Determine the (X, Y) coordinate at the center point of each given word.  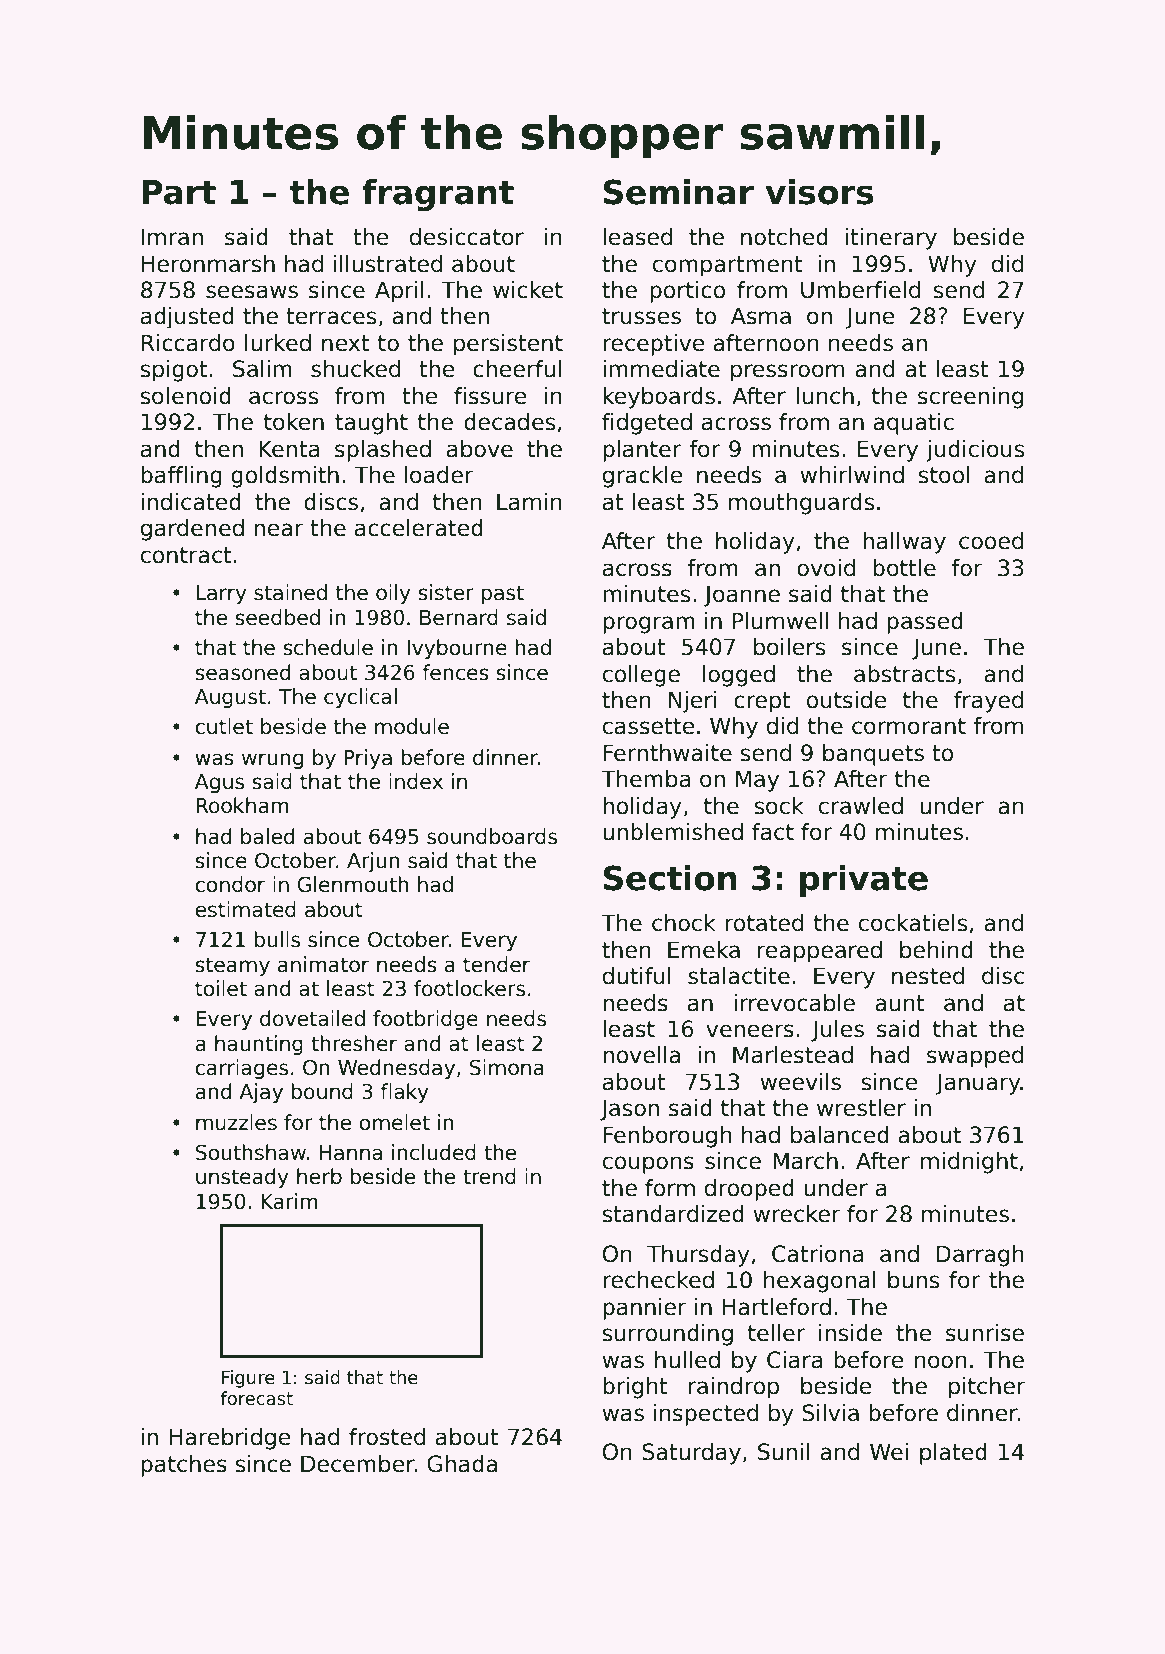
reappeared (820, 952)
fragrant (438, 195)
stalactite (739, 976)
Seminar (679, 192)
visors (819, 192)
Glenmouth (353, 884)
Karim (289, 1201)
